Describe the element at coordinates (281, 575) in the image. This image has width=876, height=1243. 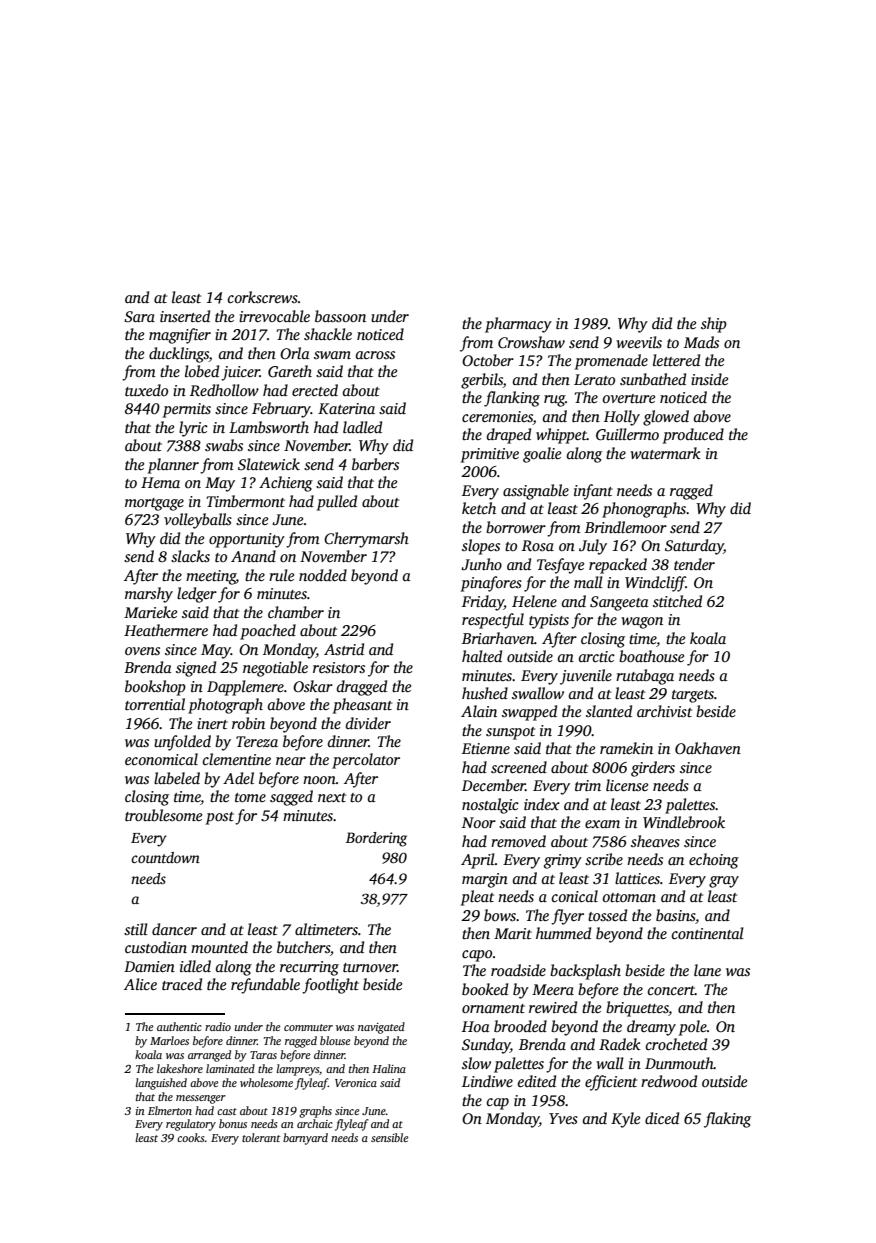
I see `rule` at that location.
